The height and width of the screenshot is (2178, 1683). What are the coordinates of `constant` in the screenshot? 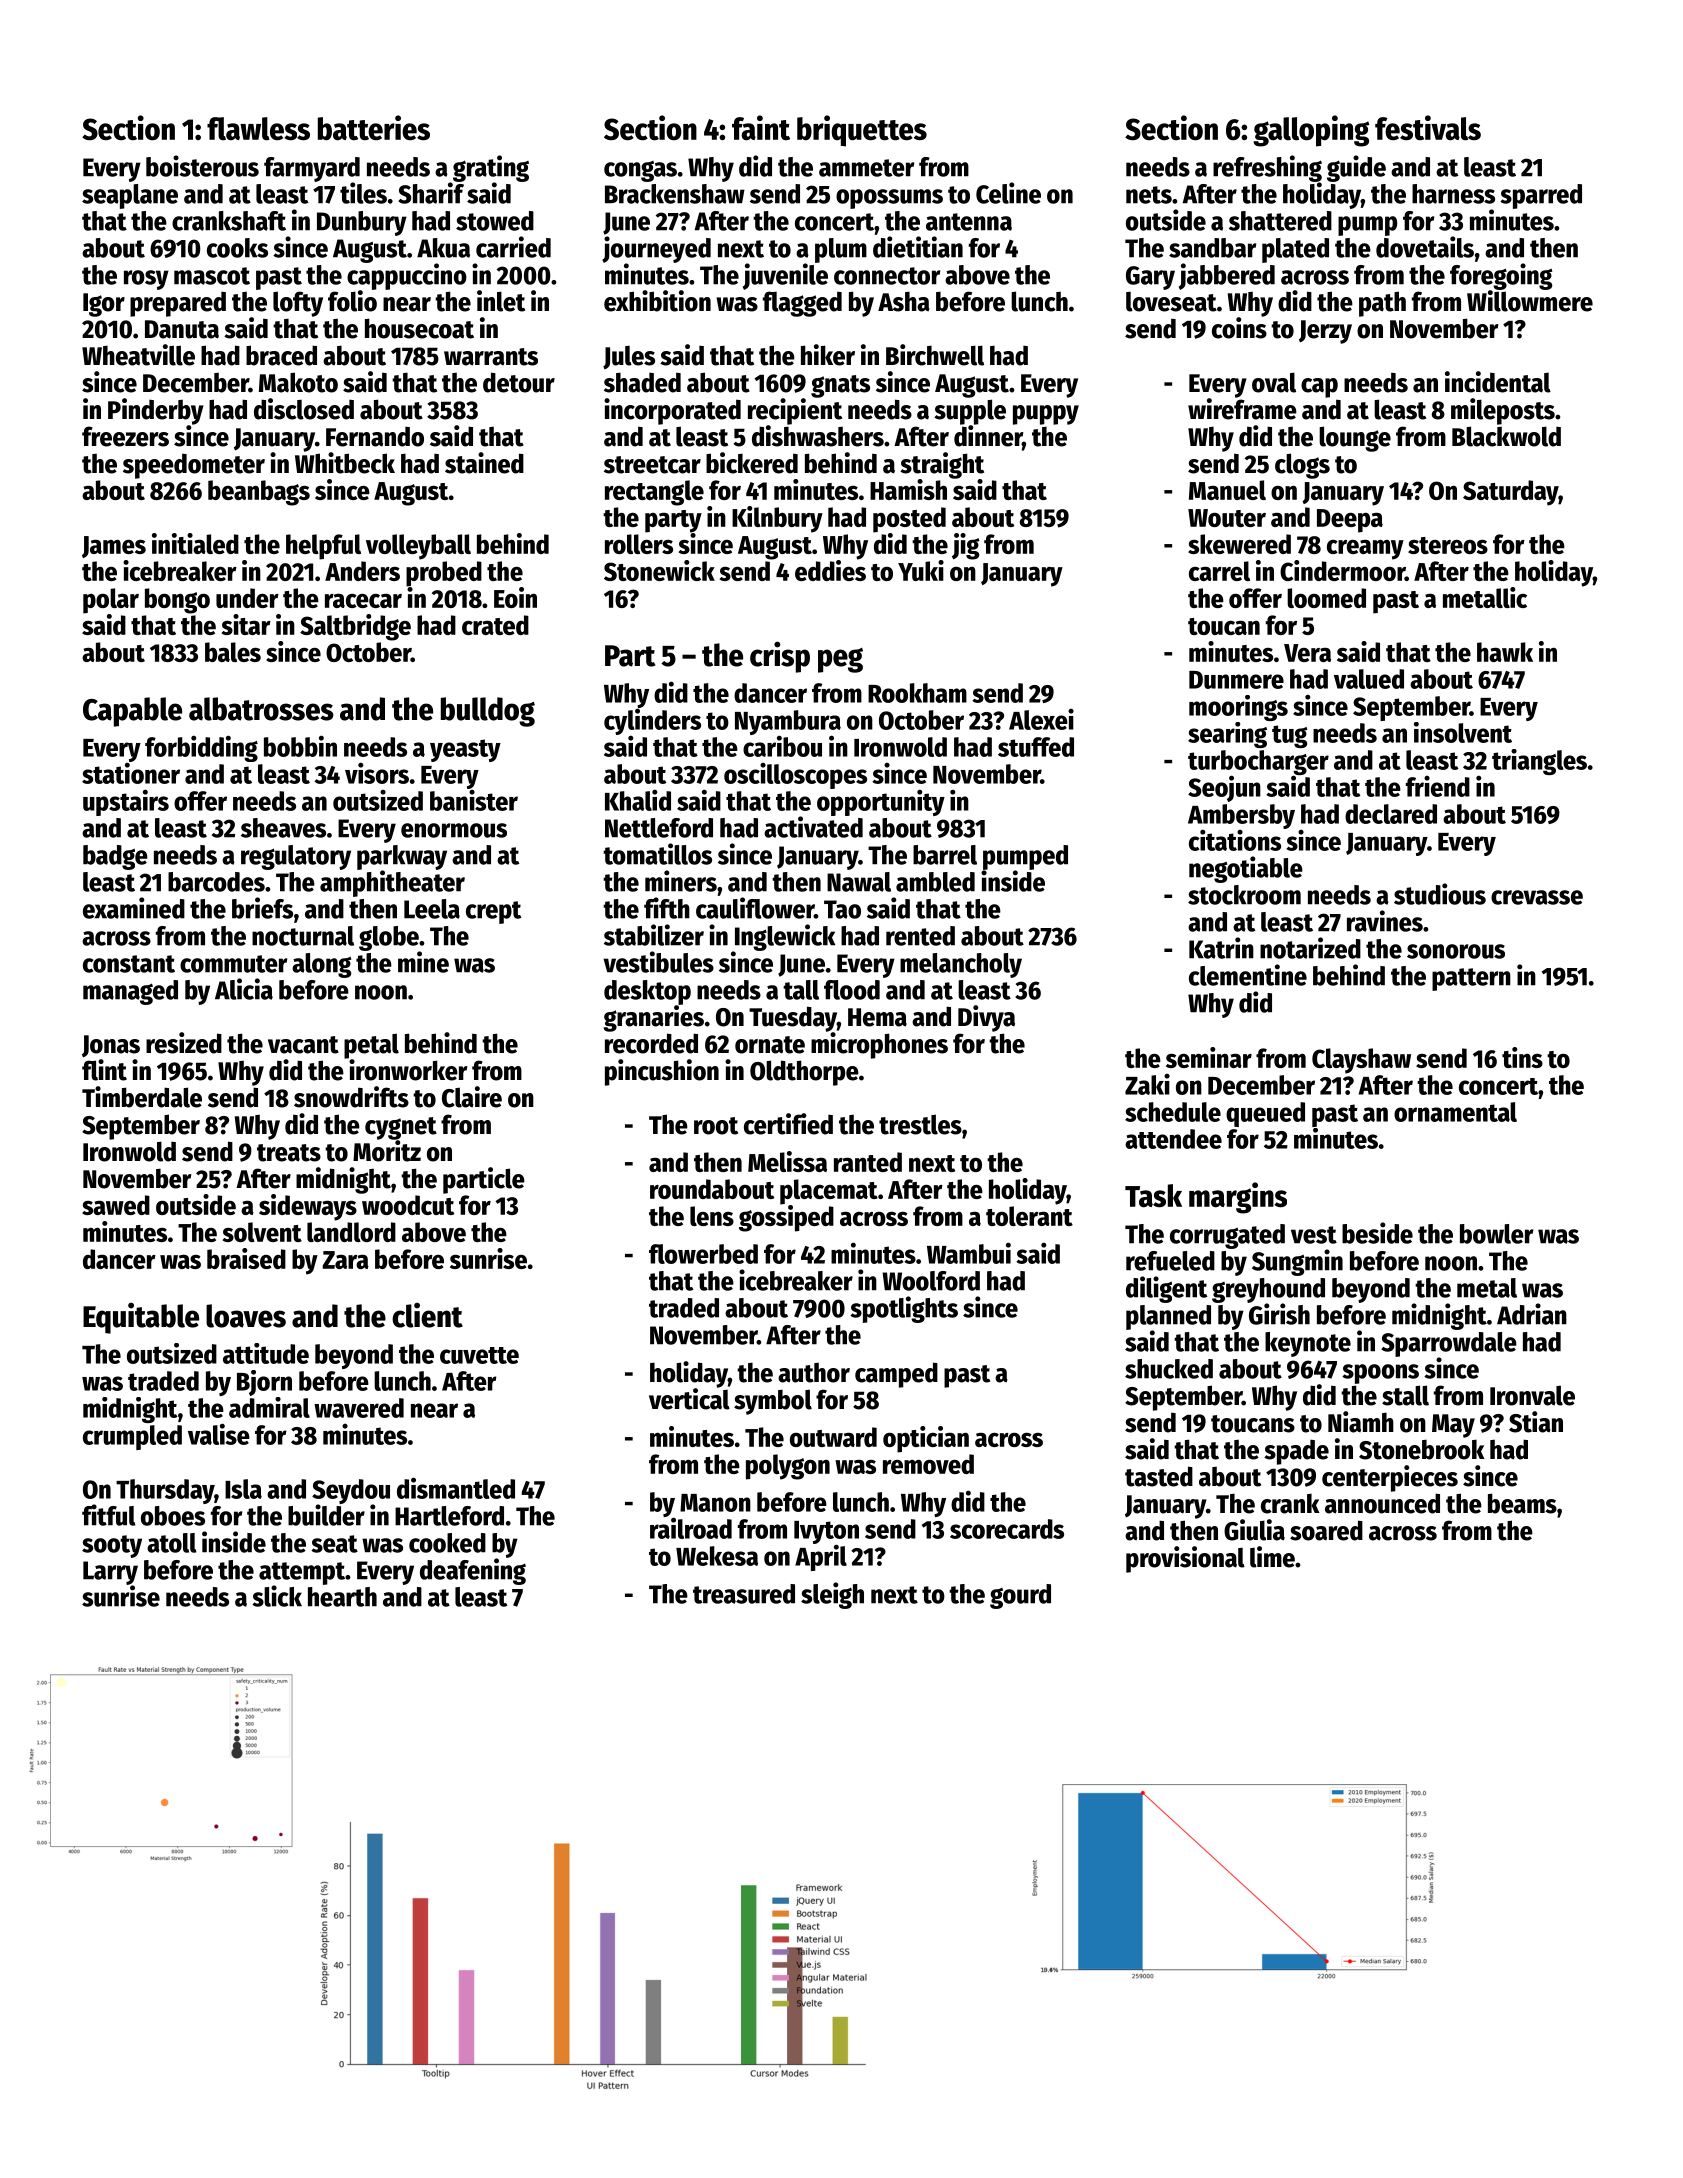 It's located at (129, 964).
